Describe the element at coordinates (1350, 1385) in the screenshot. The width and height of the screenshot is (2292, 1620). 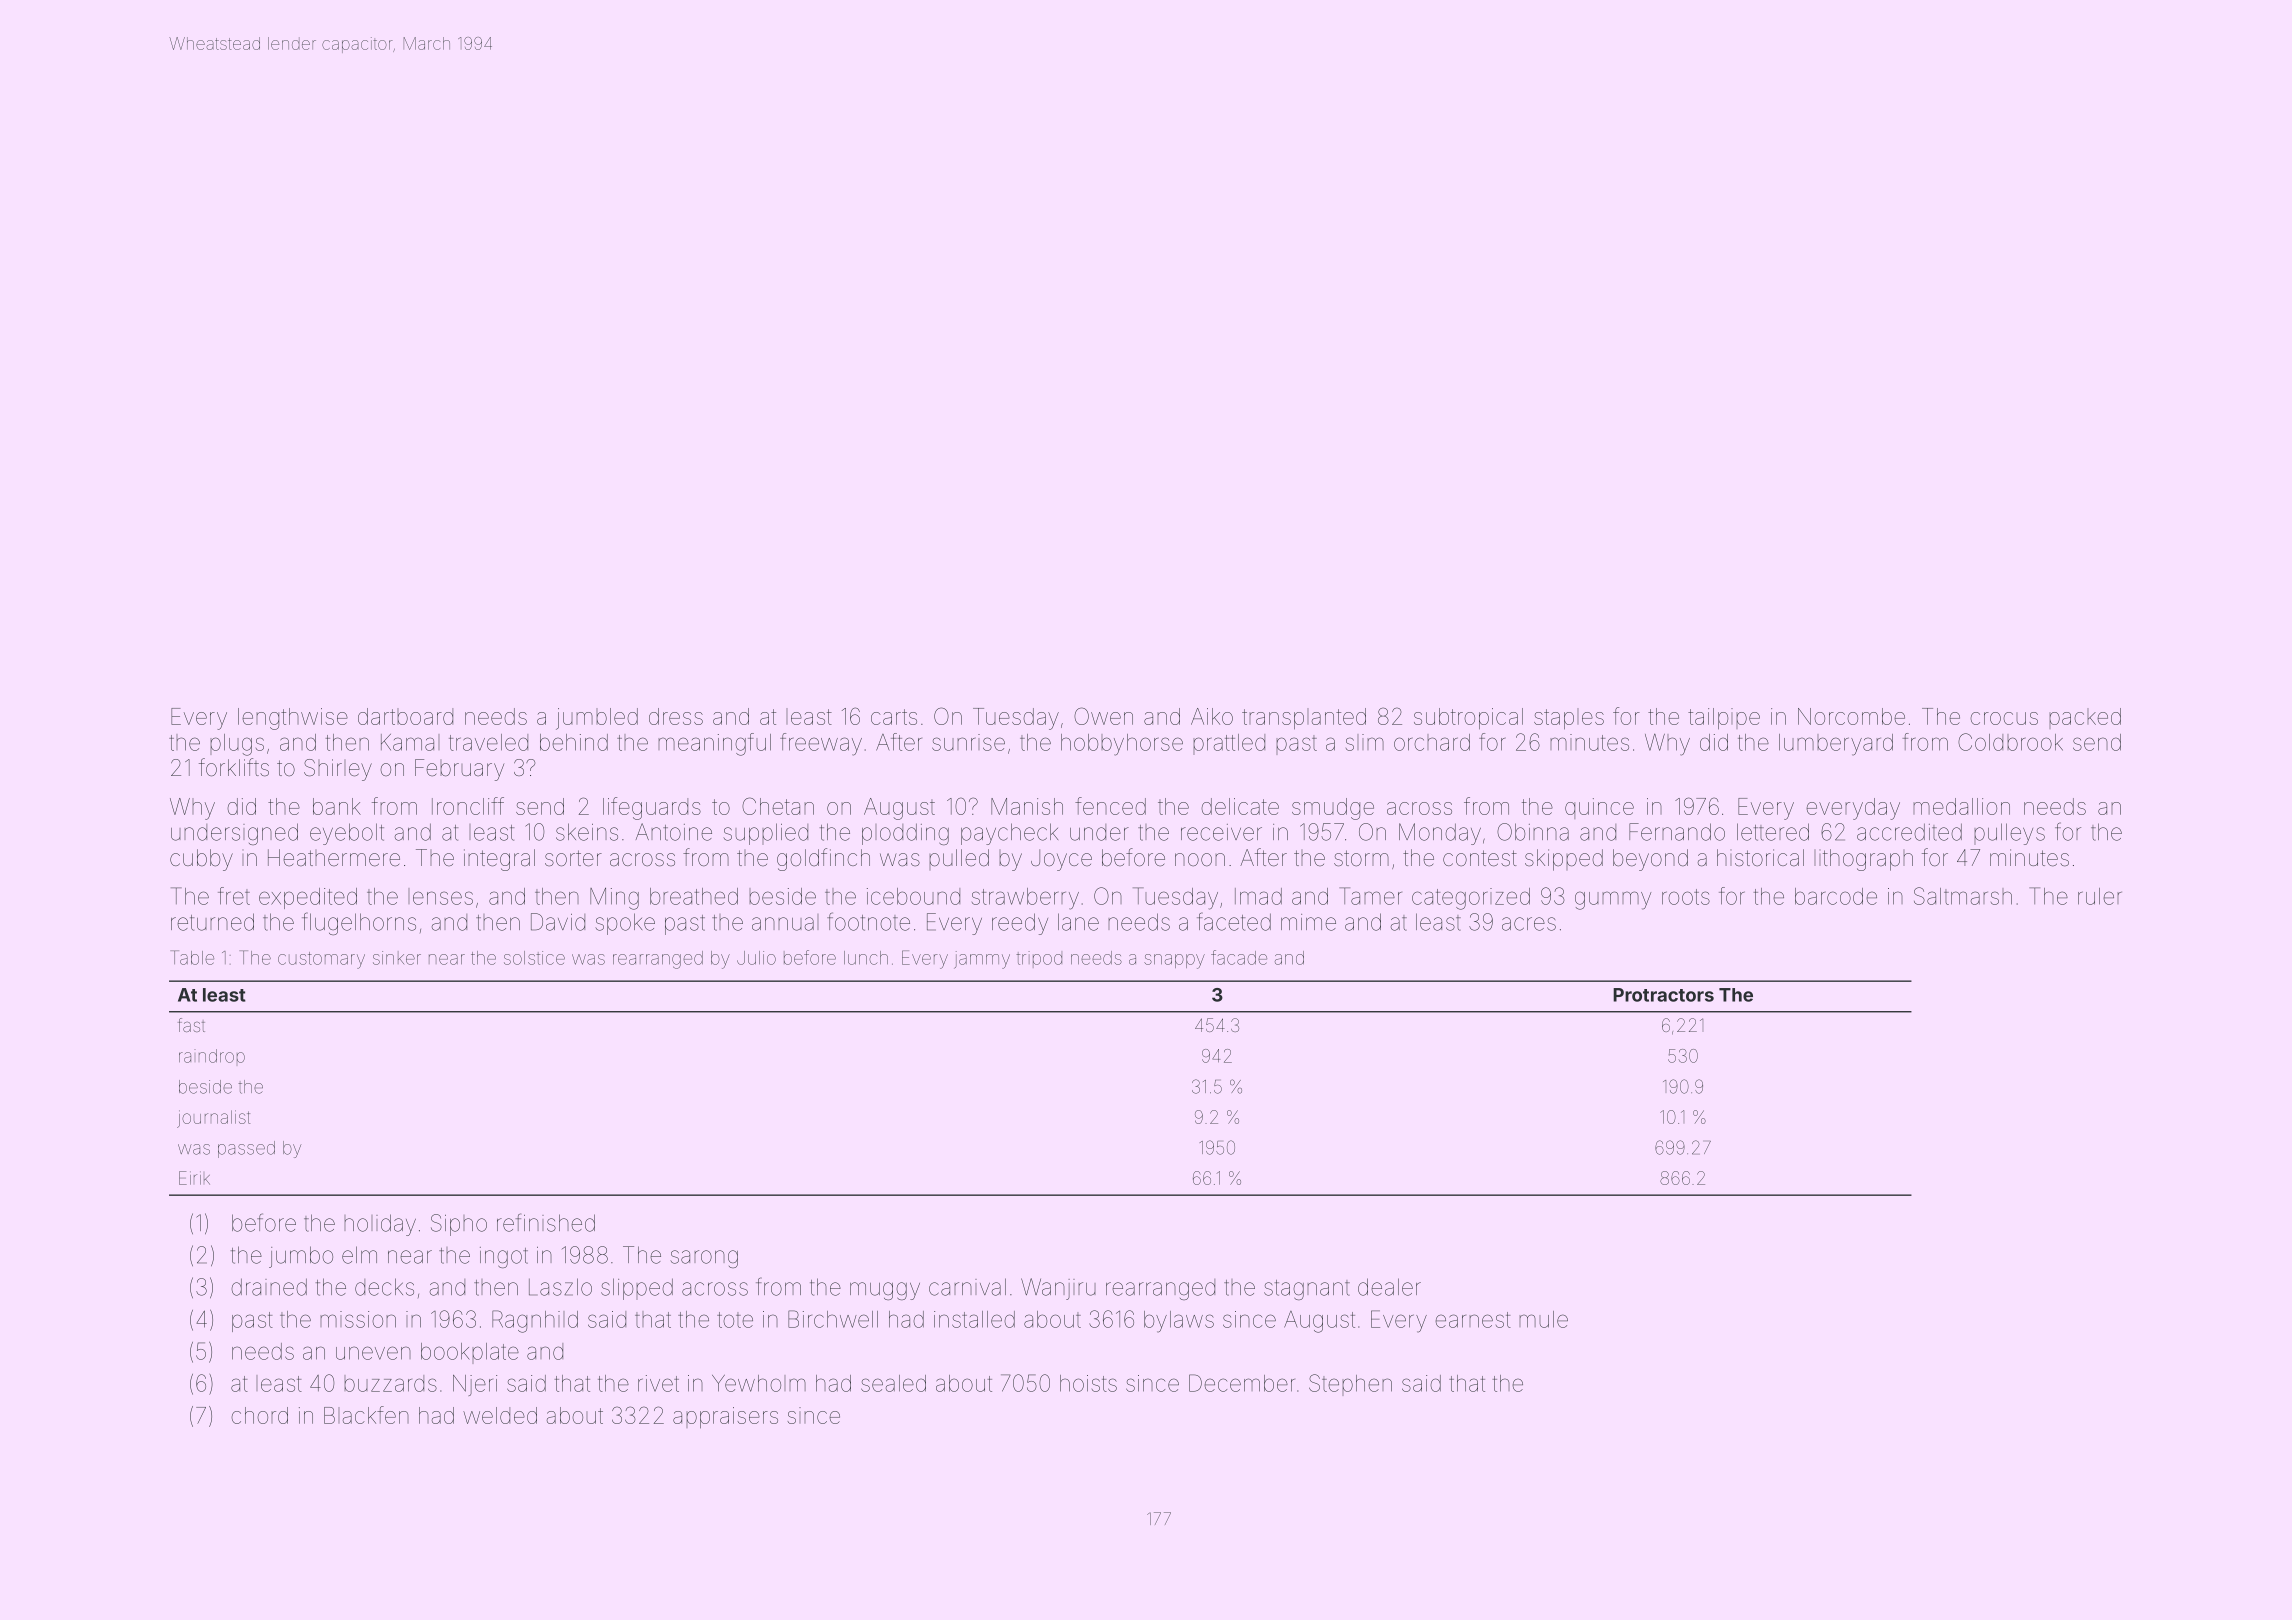
I see `Stephen` at that location.
